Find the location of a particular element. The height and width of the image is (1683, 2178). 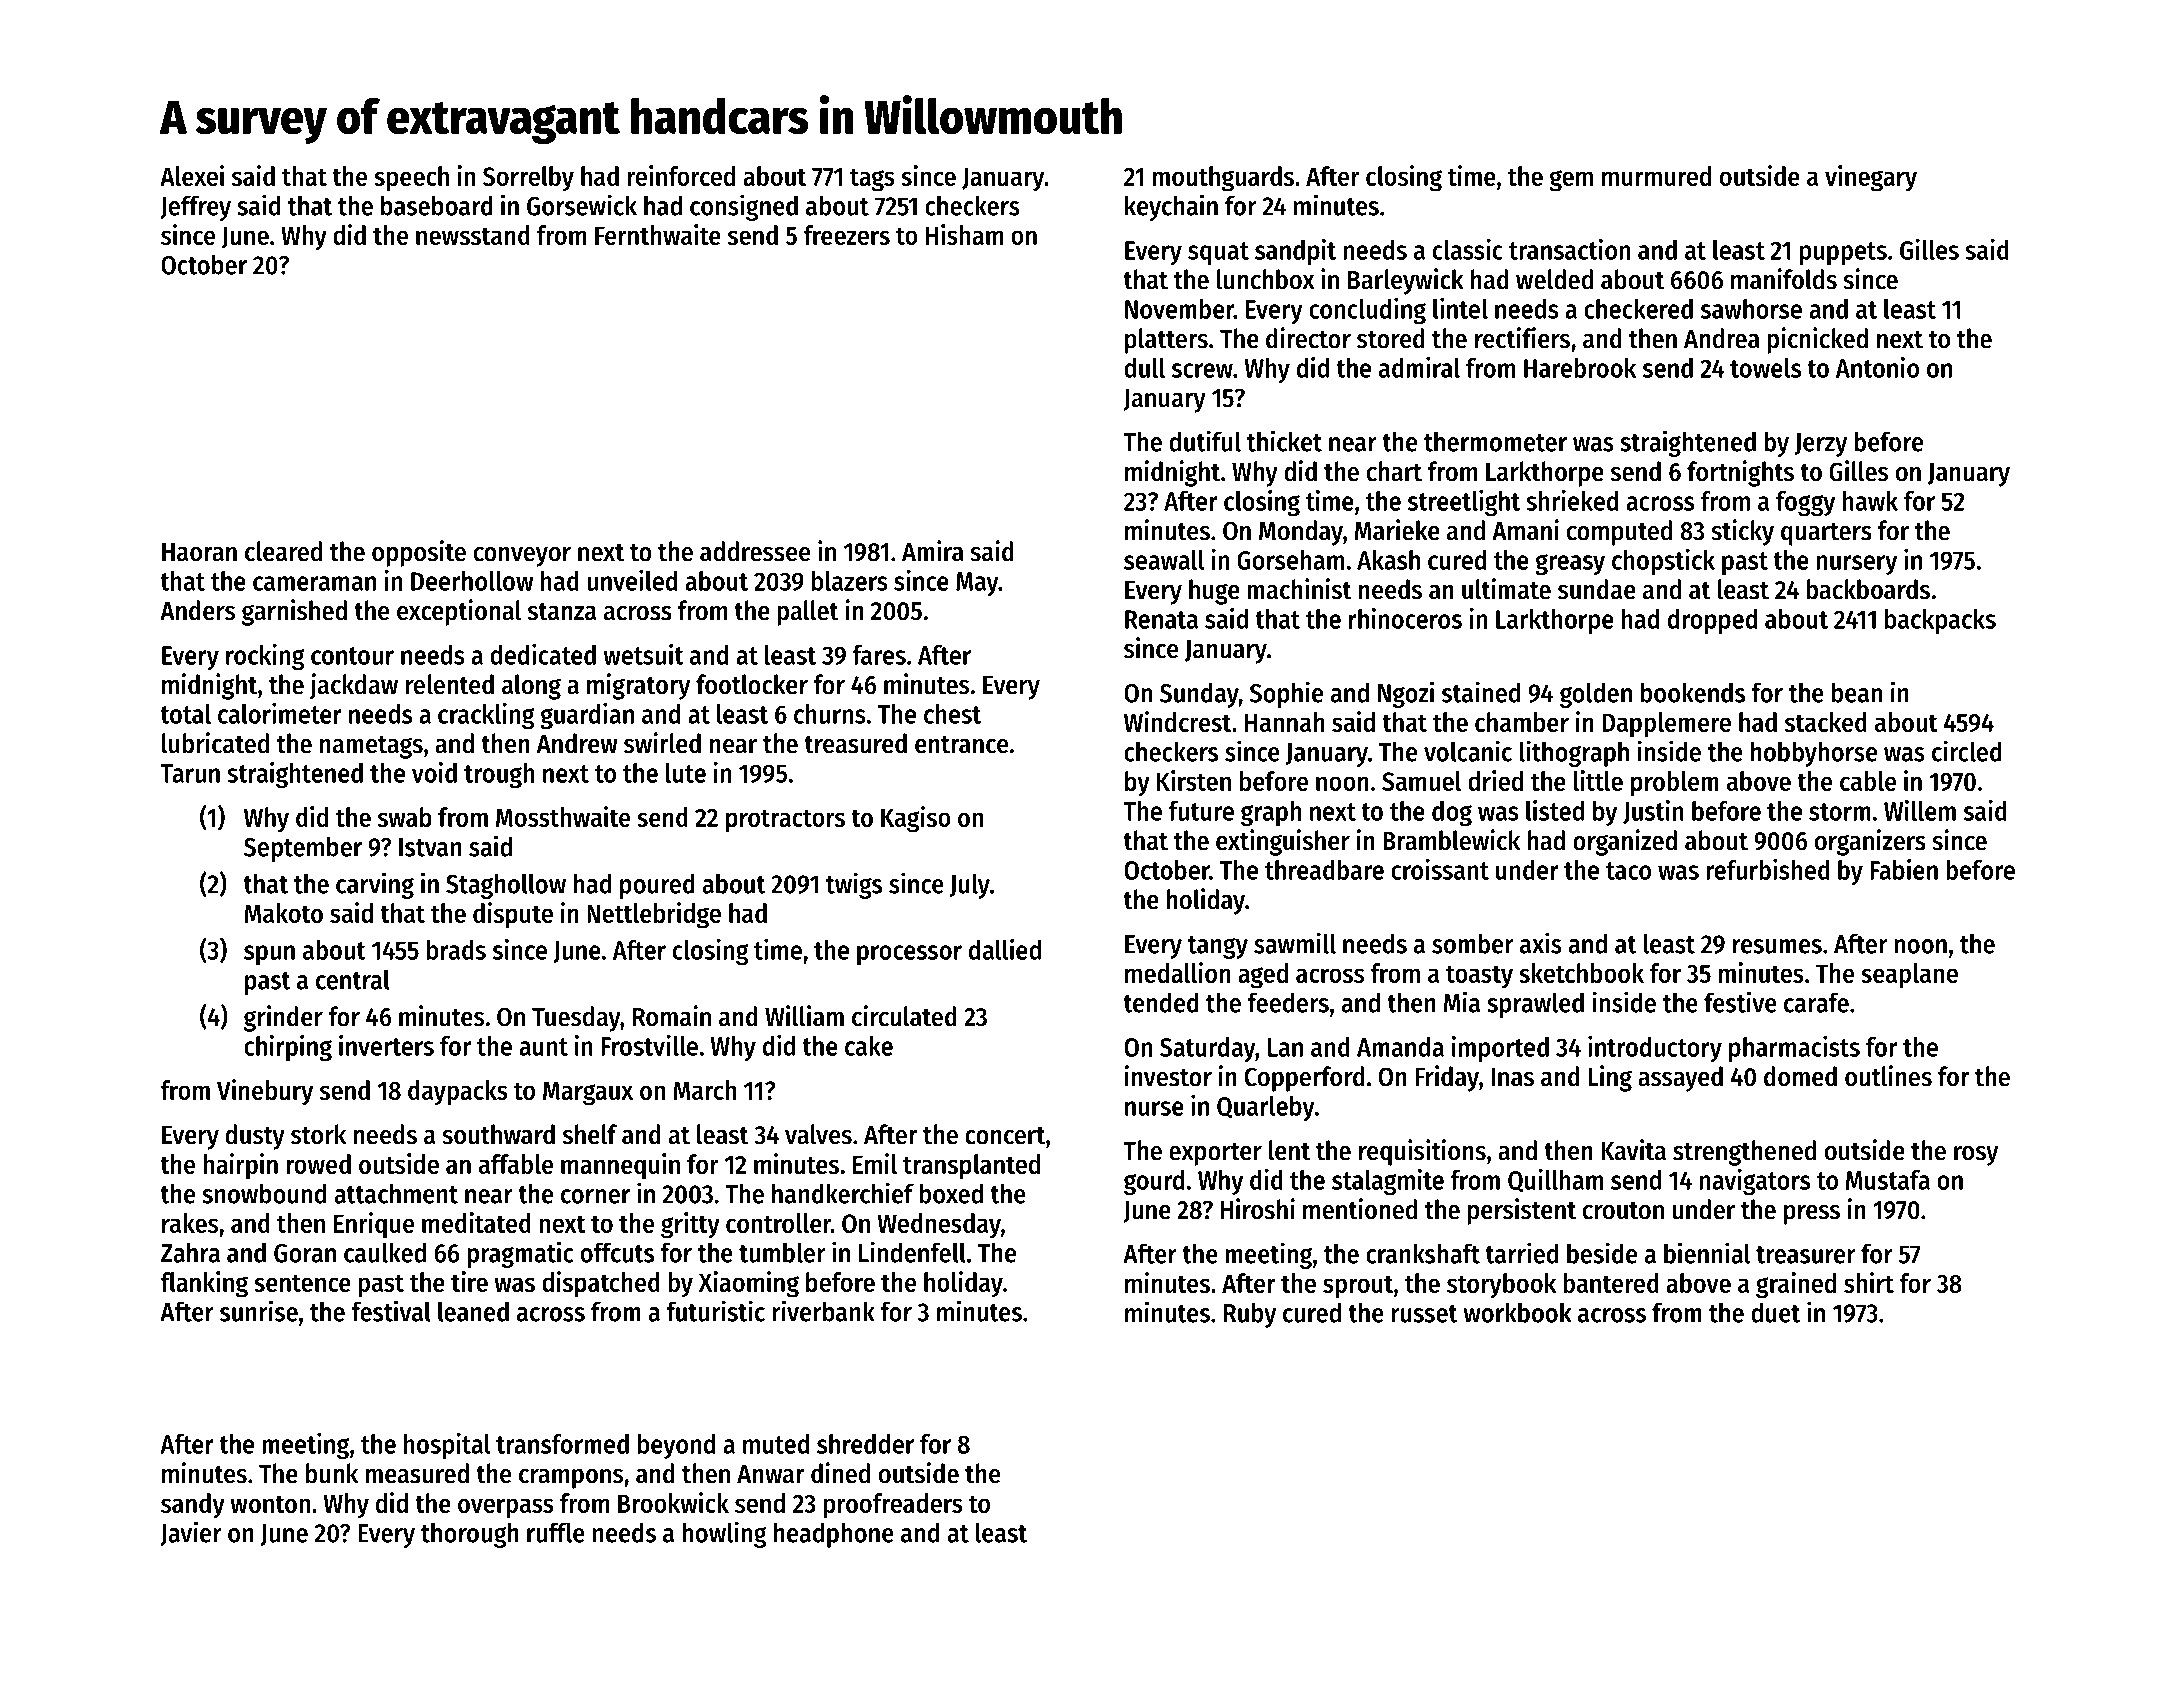

hawk is located at coordinates (1870, 501).
